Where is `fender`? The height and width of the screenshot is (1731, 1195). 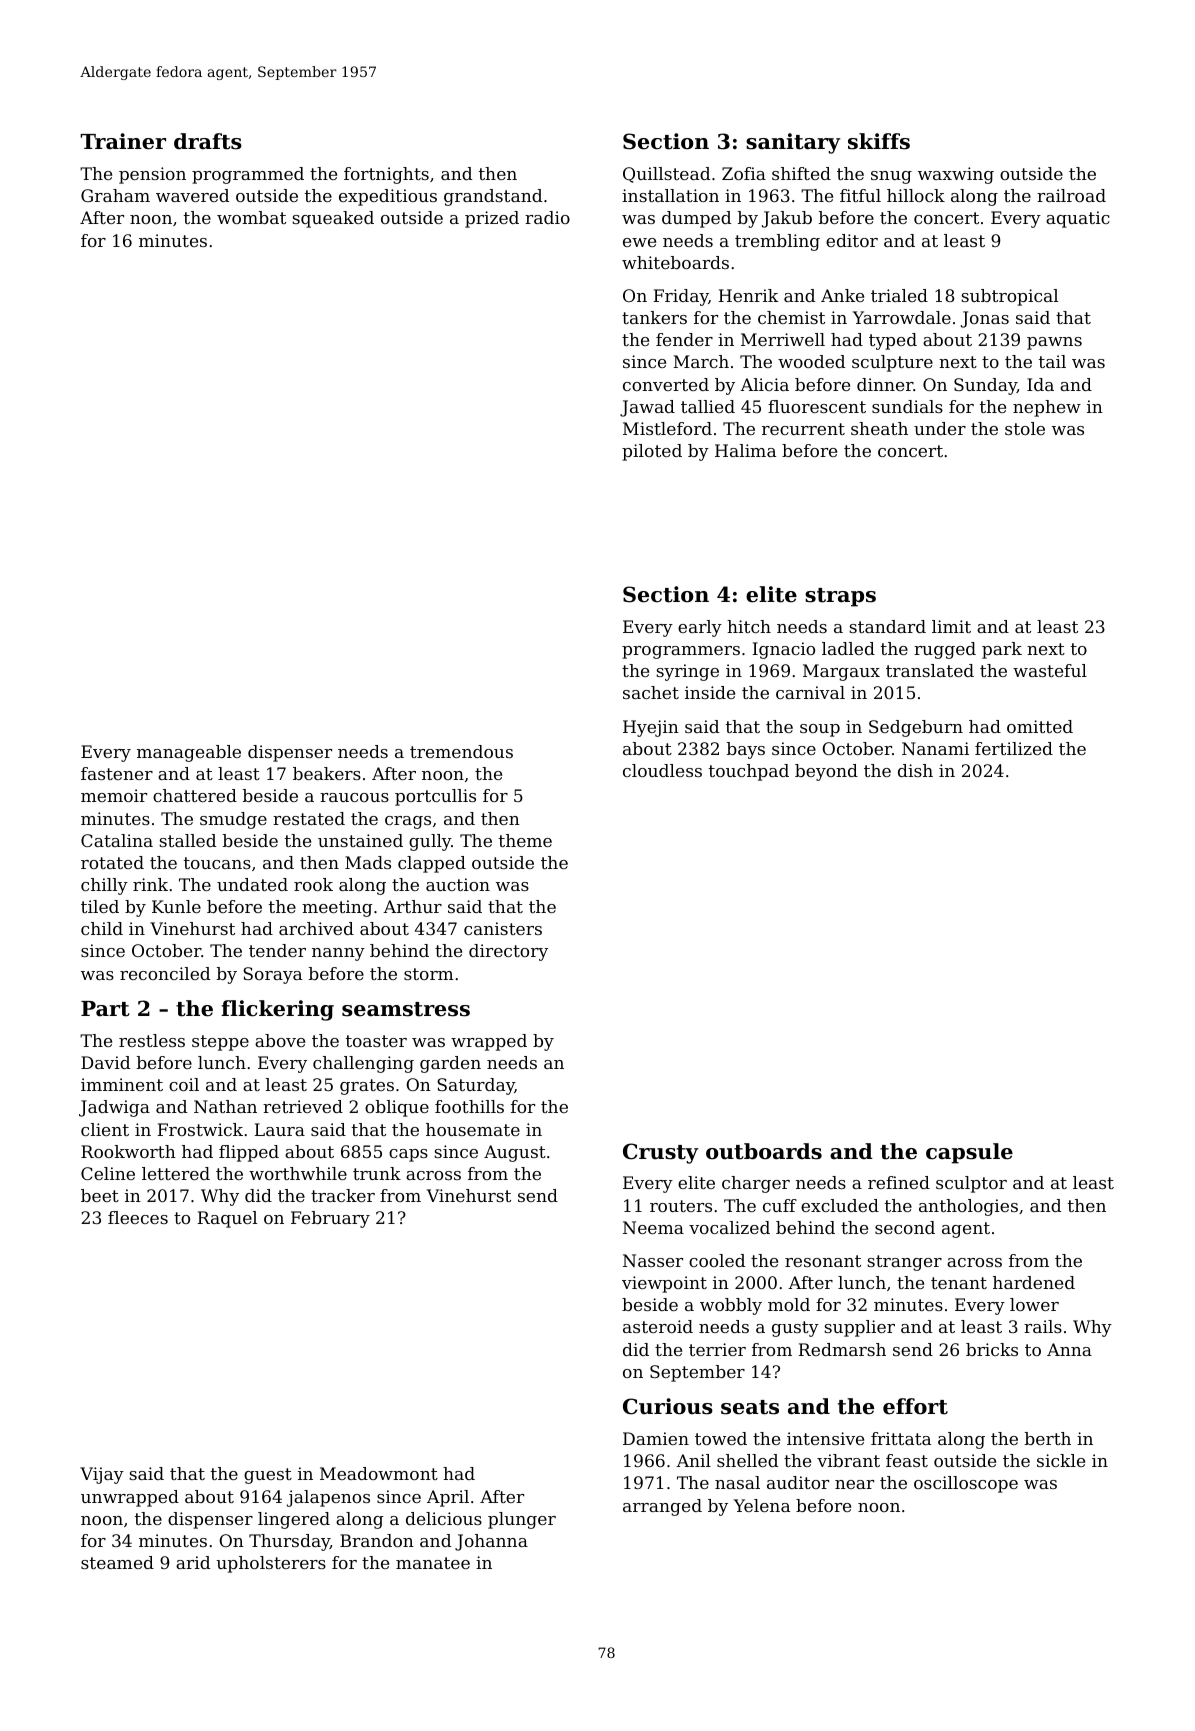
fender is located at coordinates (684, 339).
